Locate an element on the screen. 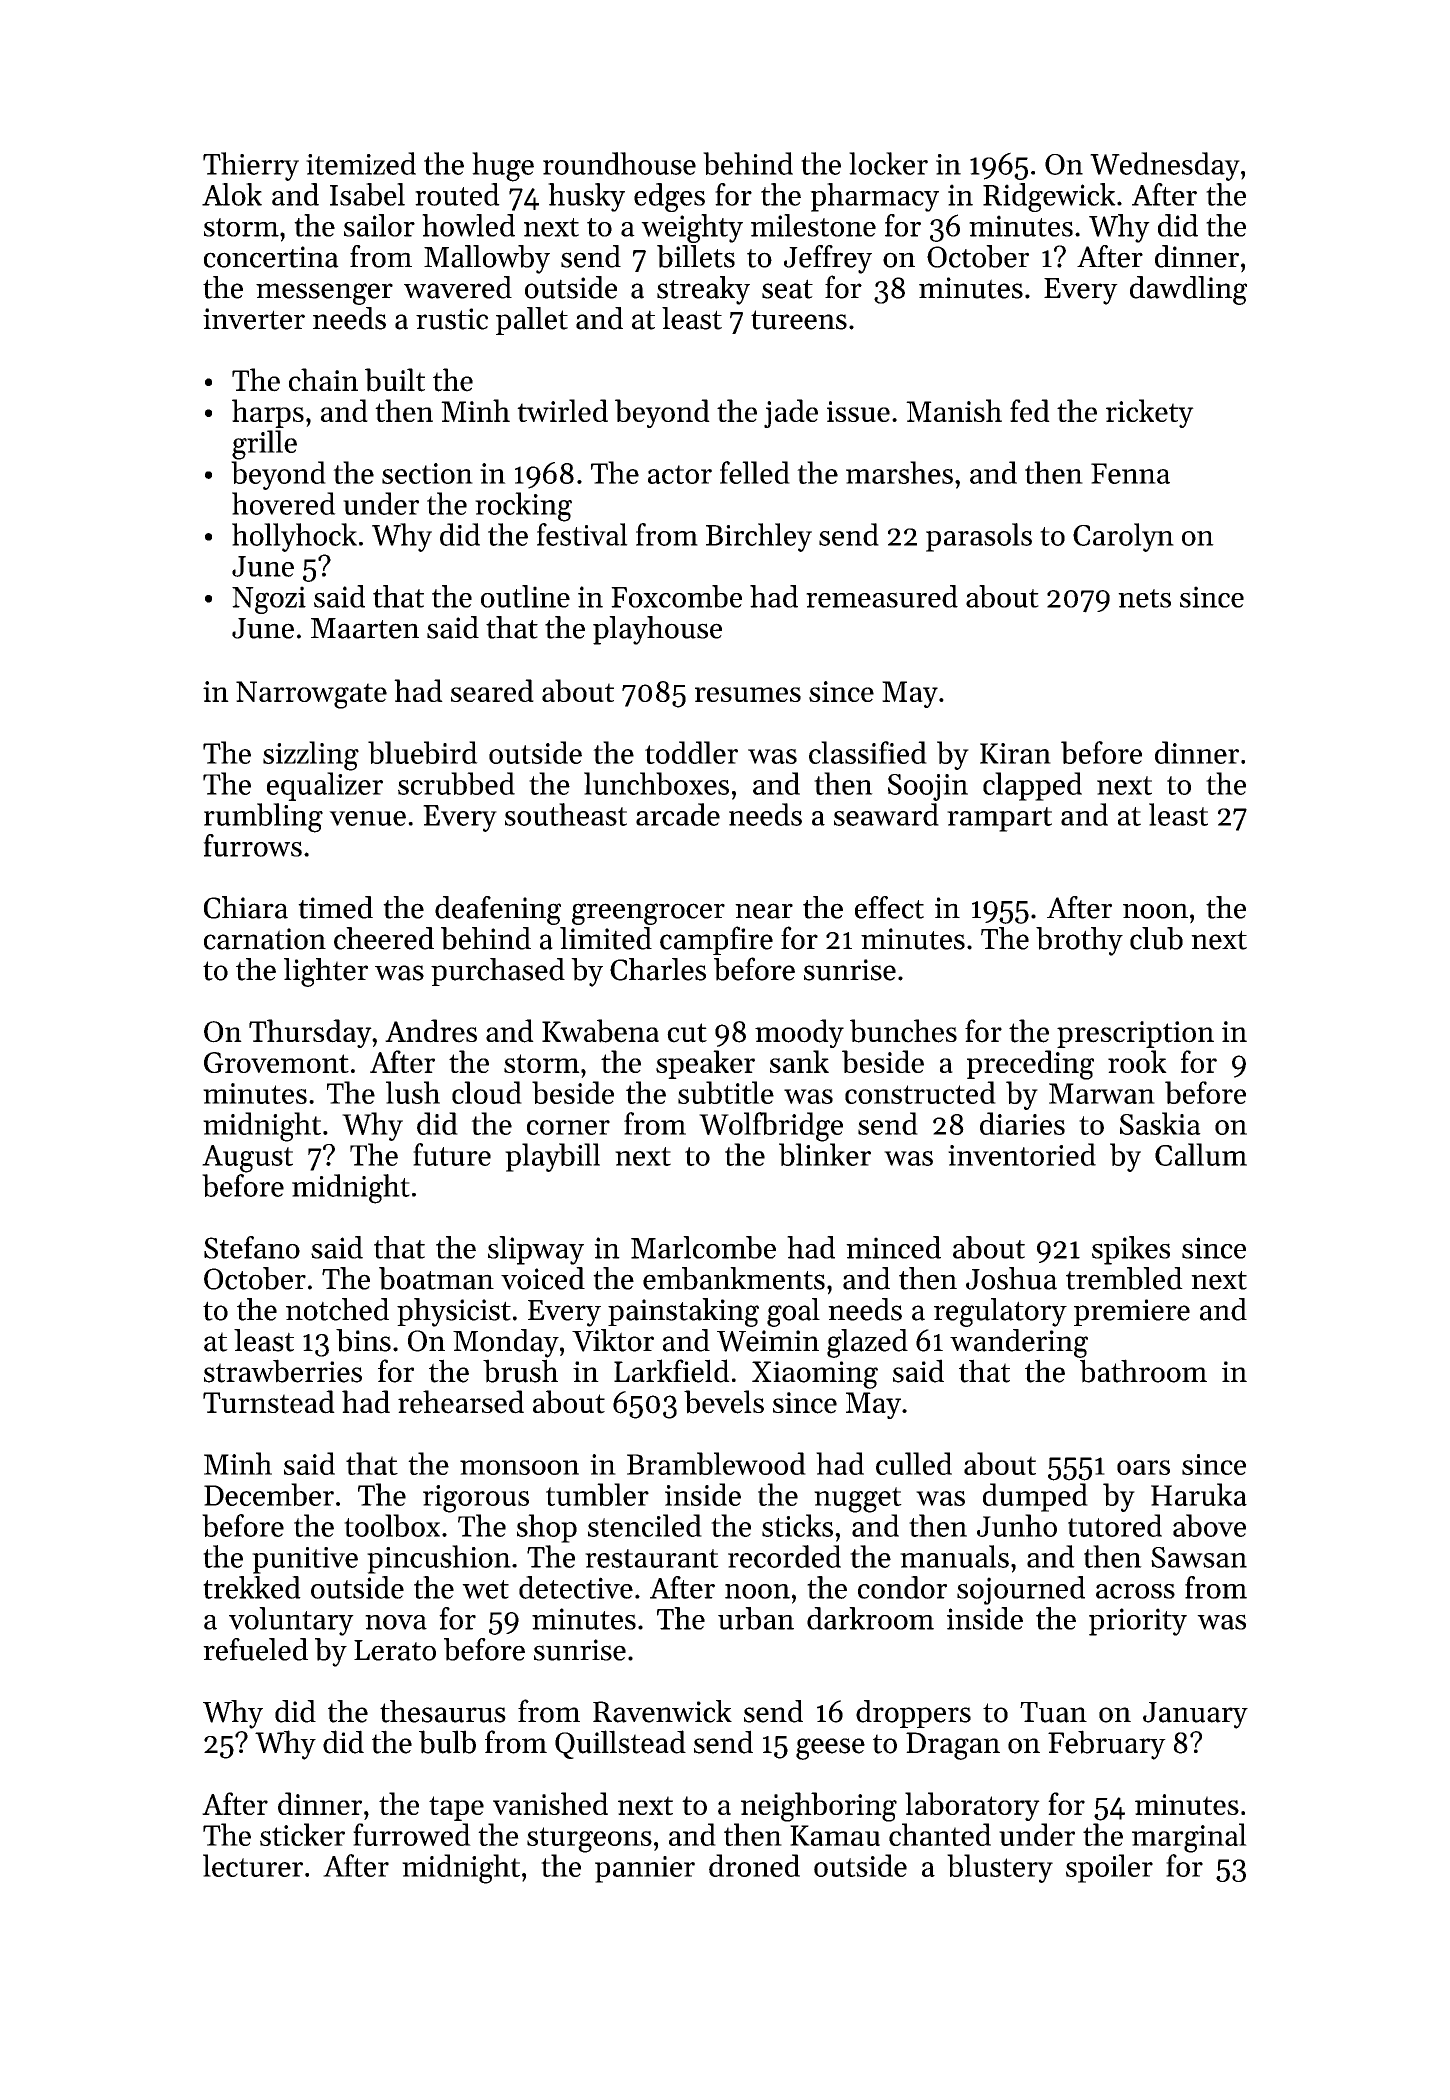  refueled is located at coordinates (255, 1649).
